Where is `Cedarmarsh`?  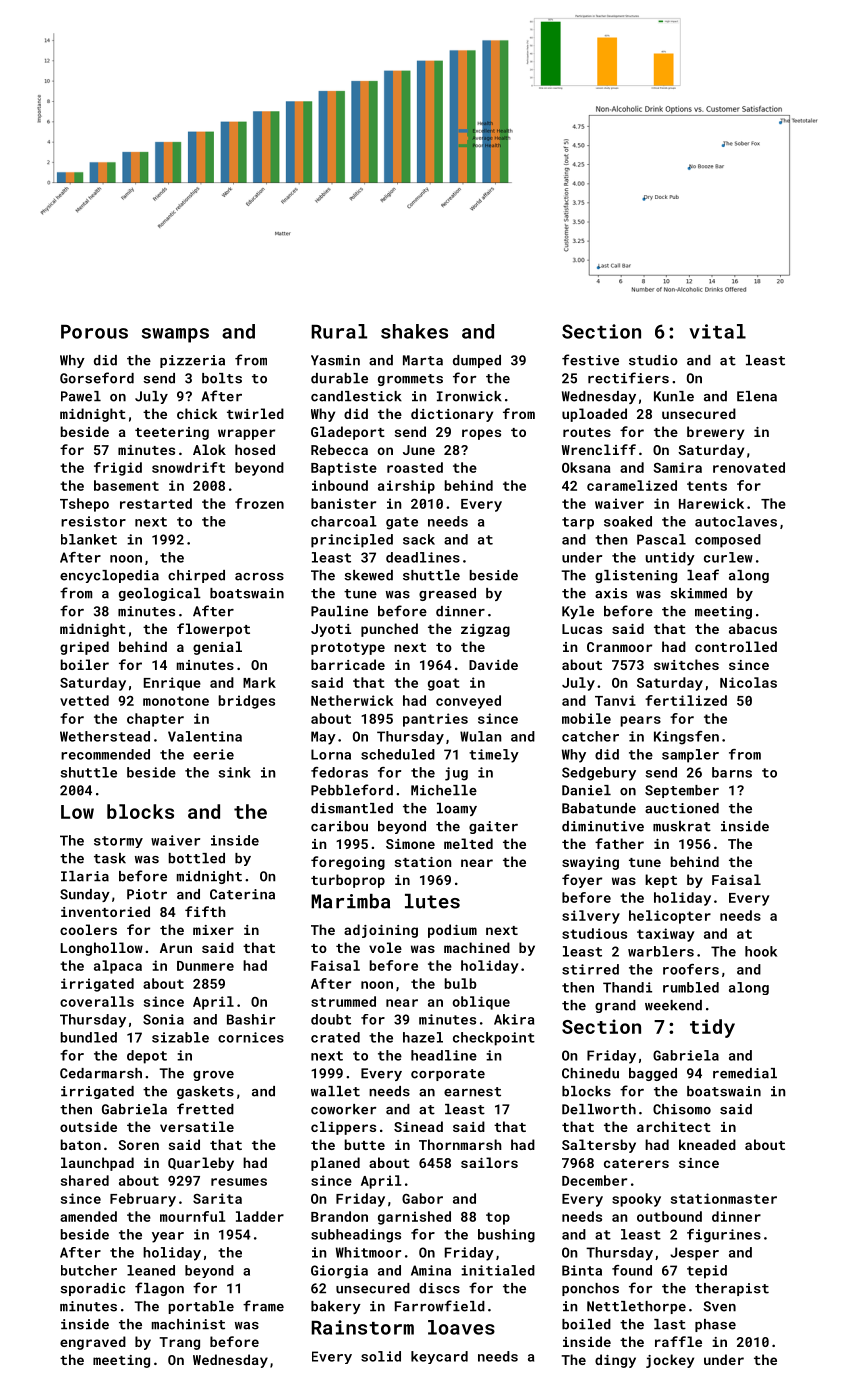
Cedarmarsh is located at coordinates (101, 1073).
